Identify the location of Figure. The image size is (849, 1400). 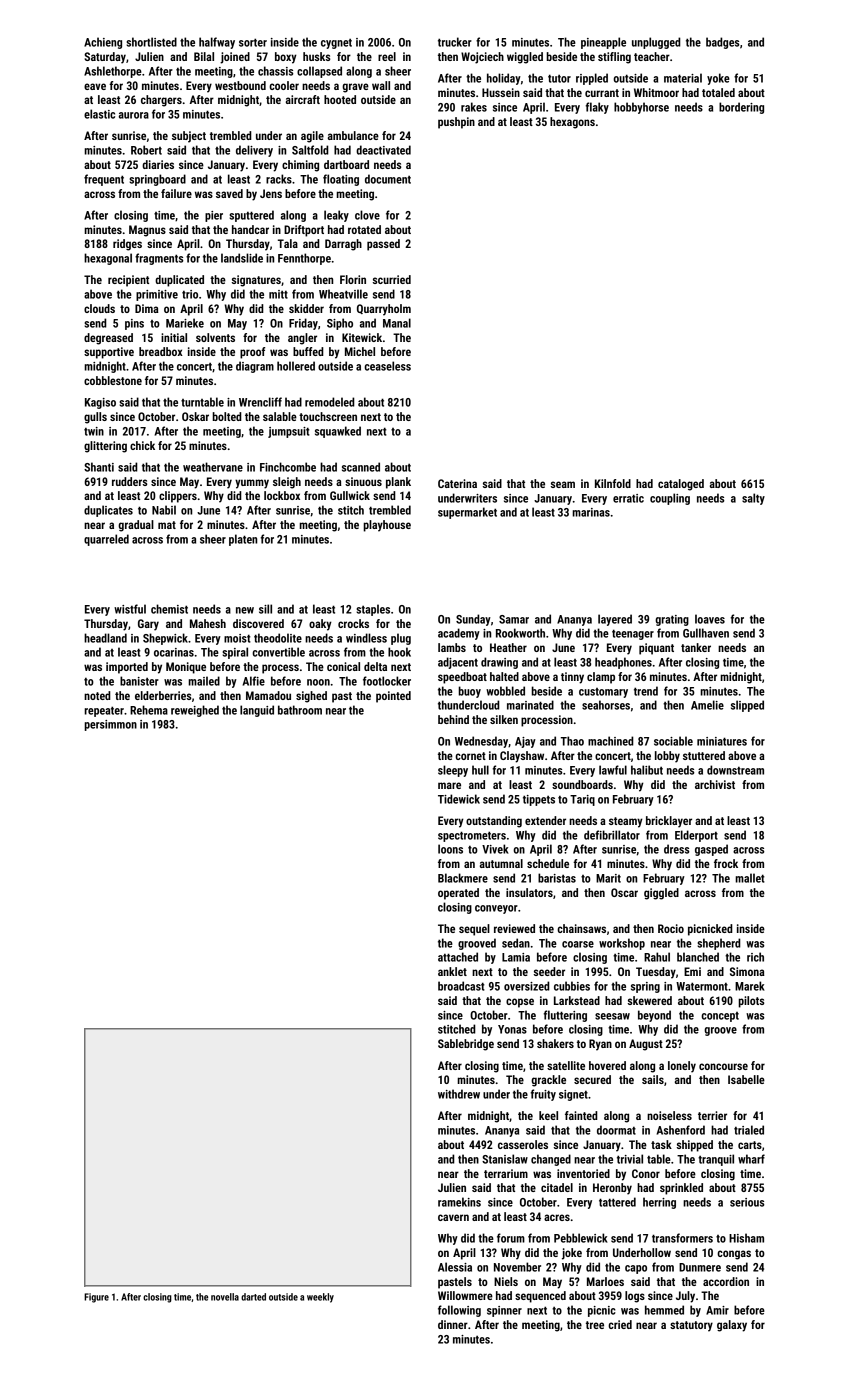
(96, 1298).
